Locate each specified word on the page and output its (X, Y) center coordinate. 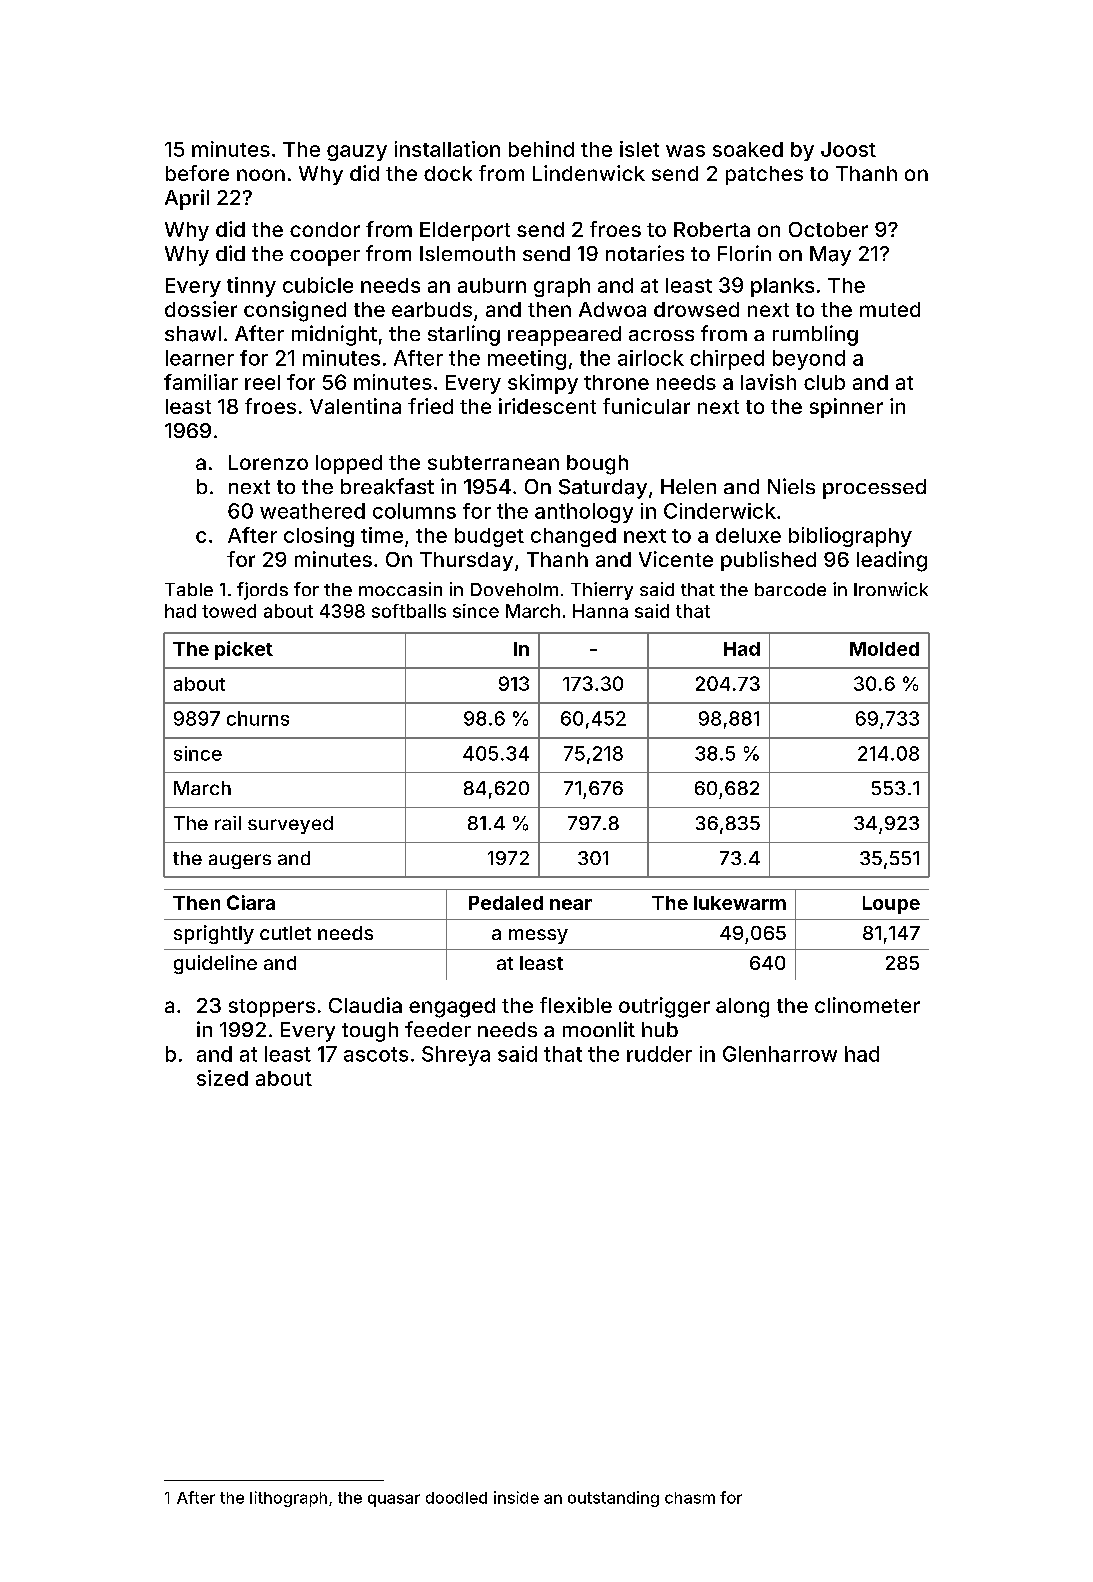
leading (892, 561)
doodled (456, 1498)
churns (258, 718)
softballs (409, 611)
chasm (690, 1498)
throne (616, 382)
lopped (349, 464)
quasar (394, 1500)
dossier (201, 309)
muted (890, 309)
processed (874, 489)
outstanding (613, 1499)
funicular (646, 406)
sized (222, 1078)
